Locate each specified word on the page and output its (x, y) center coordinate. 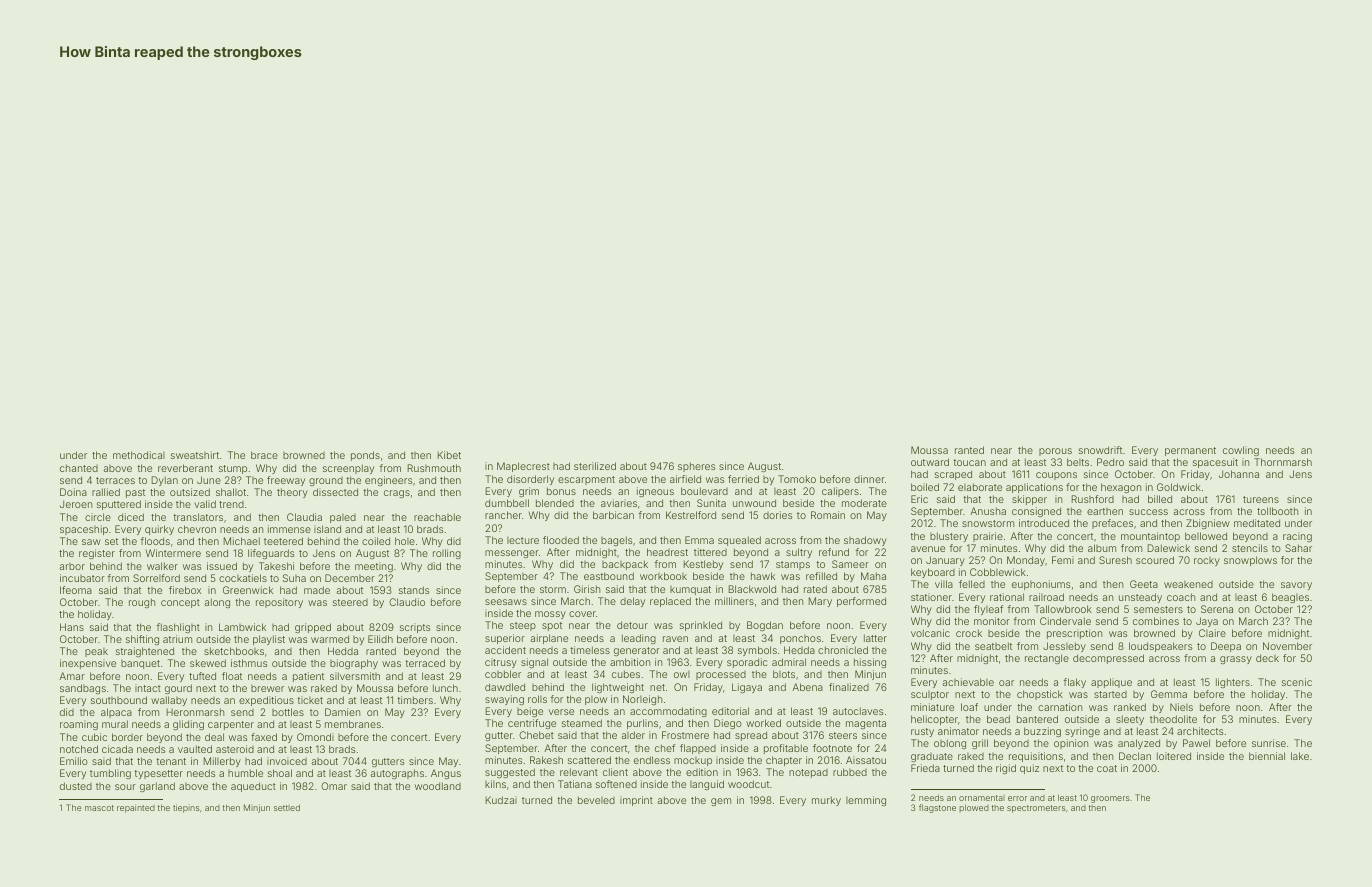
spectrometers (1036, 809)
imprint (636, 801)
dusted (76, 786)
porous (1055, 452)
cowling (1241, 451)
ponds (365, 456)
